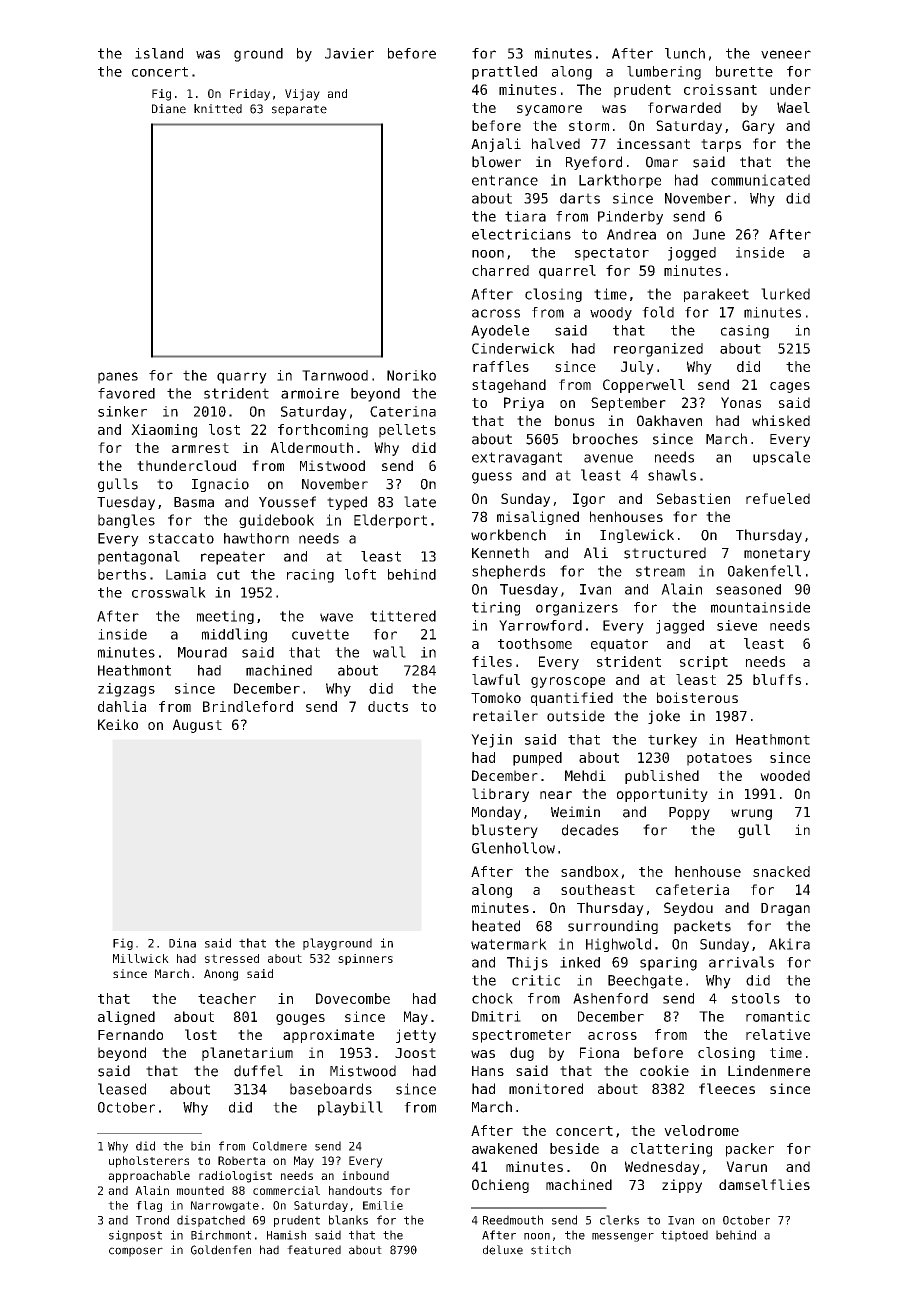  What do you see at coordinates (785, 909) in the screenshot?
I see `Dragan` at bounding box center [785, 909].
